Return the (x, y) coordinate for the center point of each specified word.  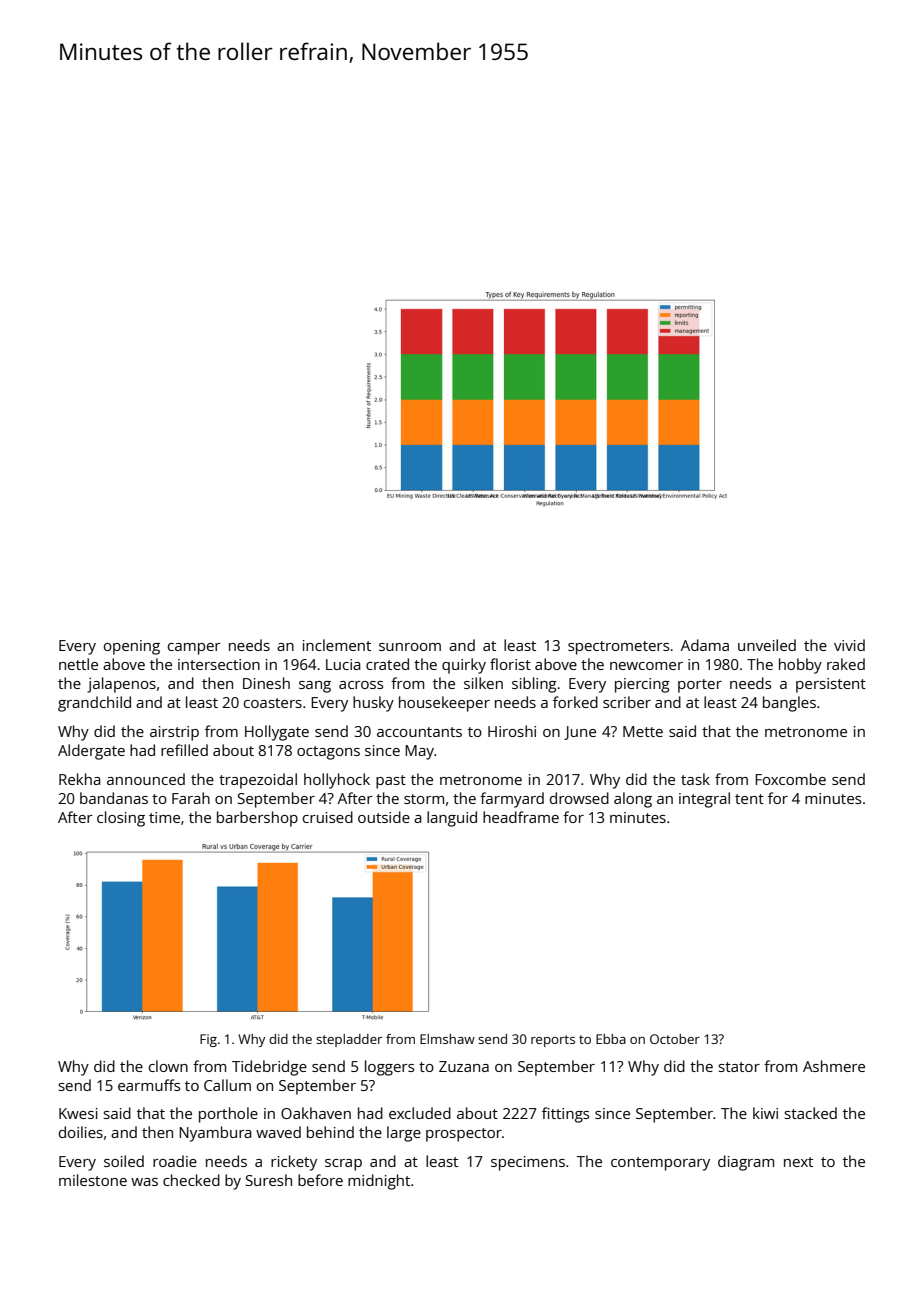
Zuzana (464, 1066)
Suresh (269, 1180)
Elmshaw (447, 1039)
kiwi (765, 1113)
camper (194, 649)
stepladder (349, 1040)
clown (168, 1066)
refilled (184, 750)
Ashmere (834, 1066)
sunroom (410, 647)
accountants (419, 732)
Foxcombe (790, 779)
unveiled (767, 645)
